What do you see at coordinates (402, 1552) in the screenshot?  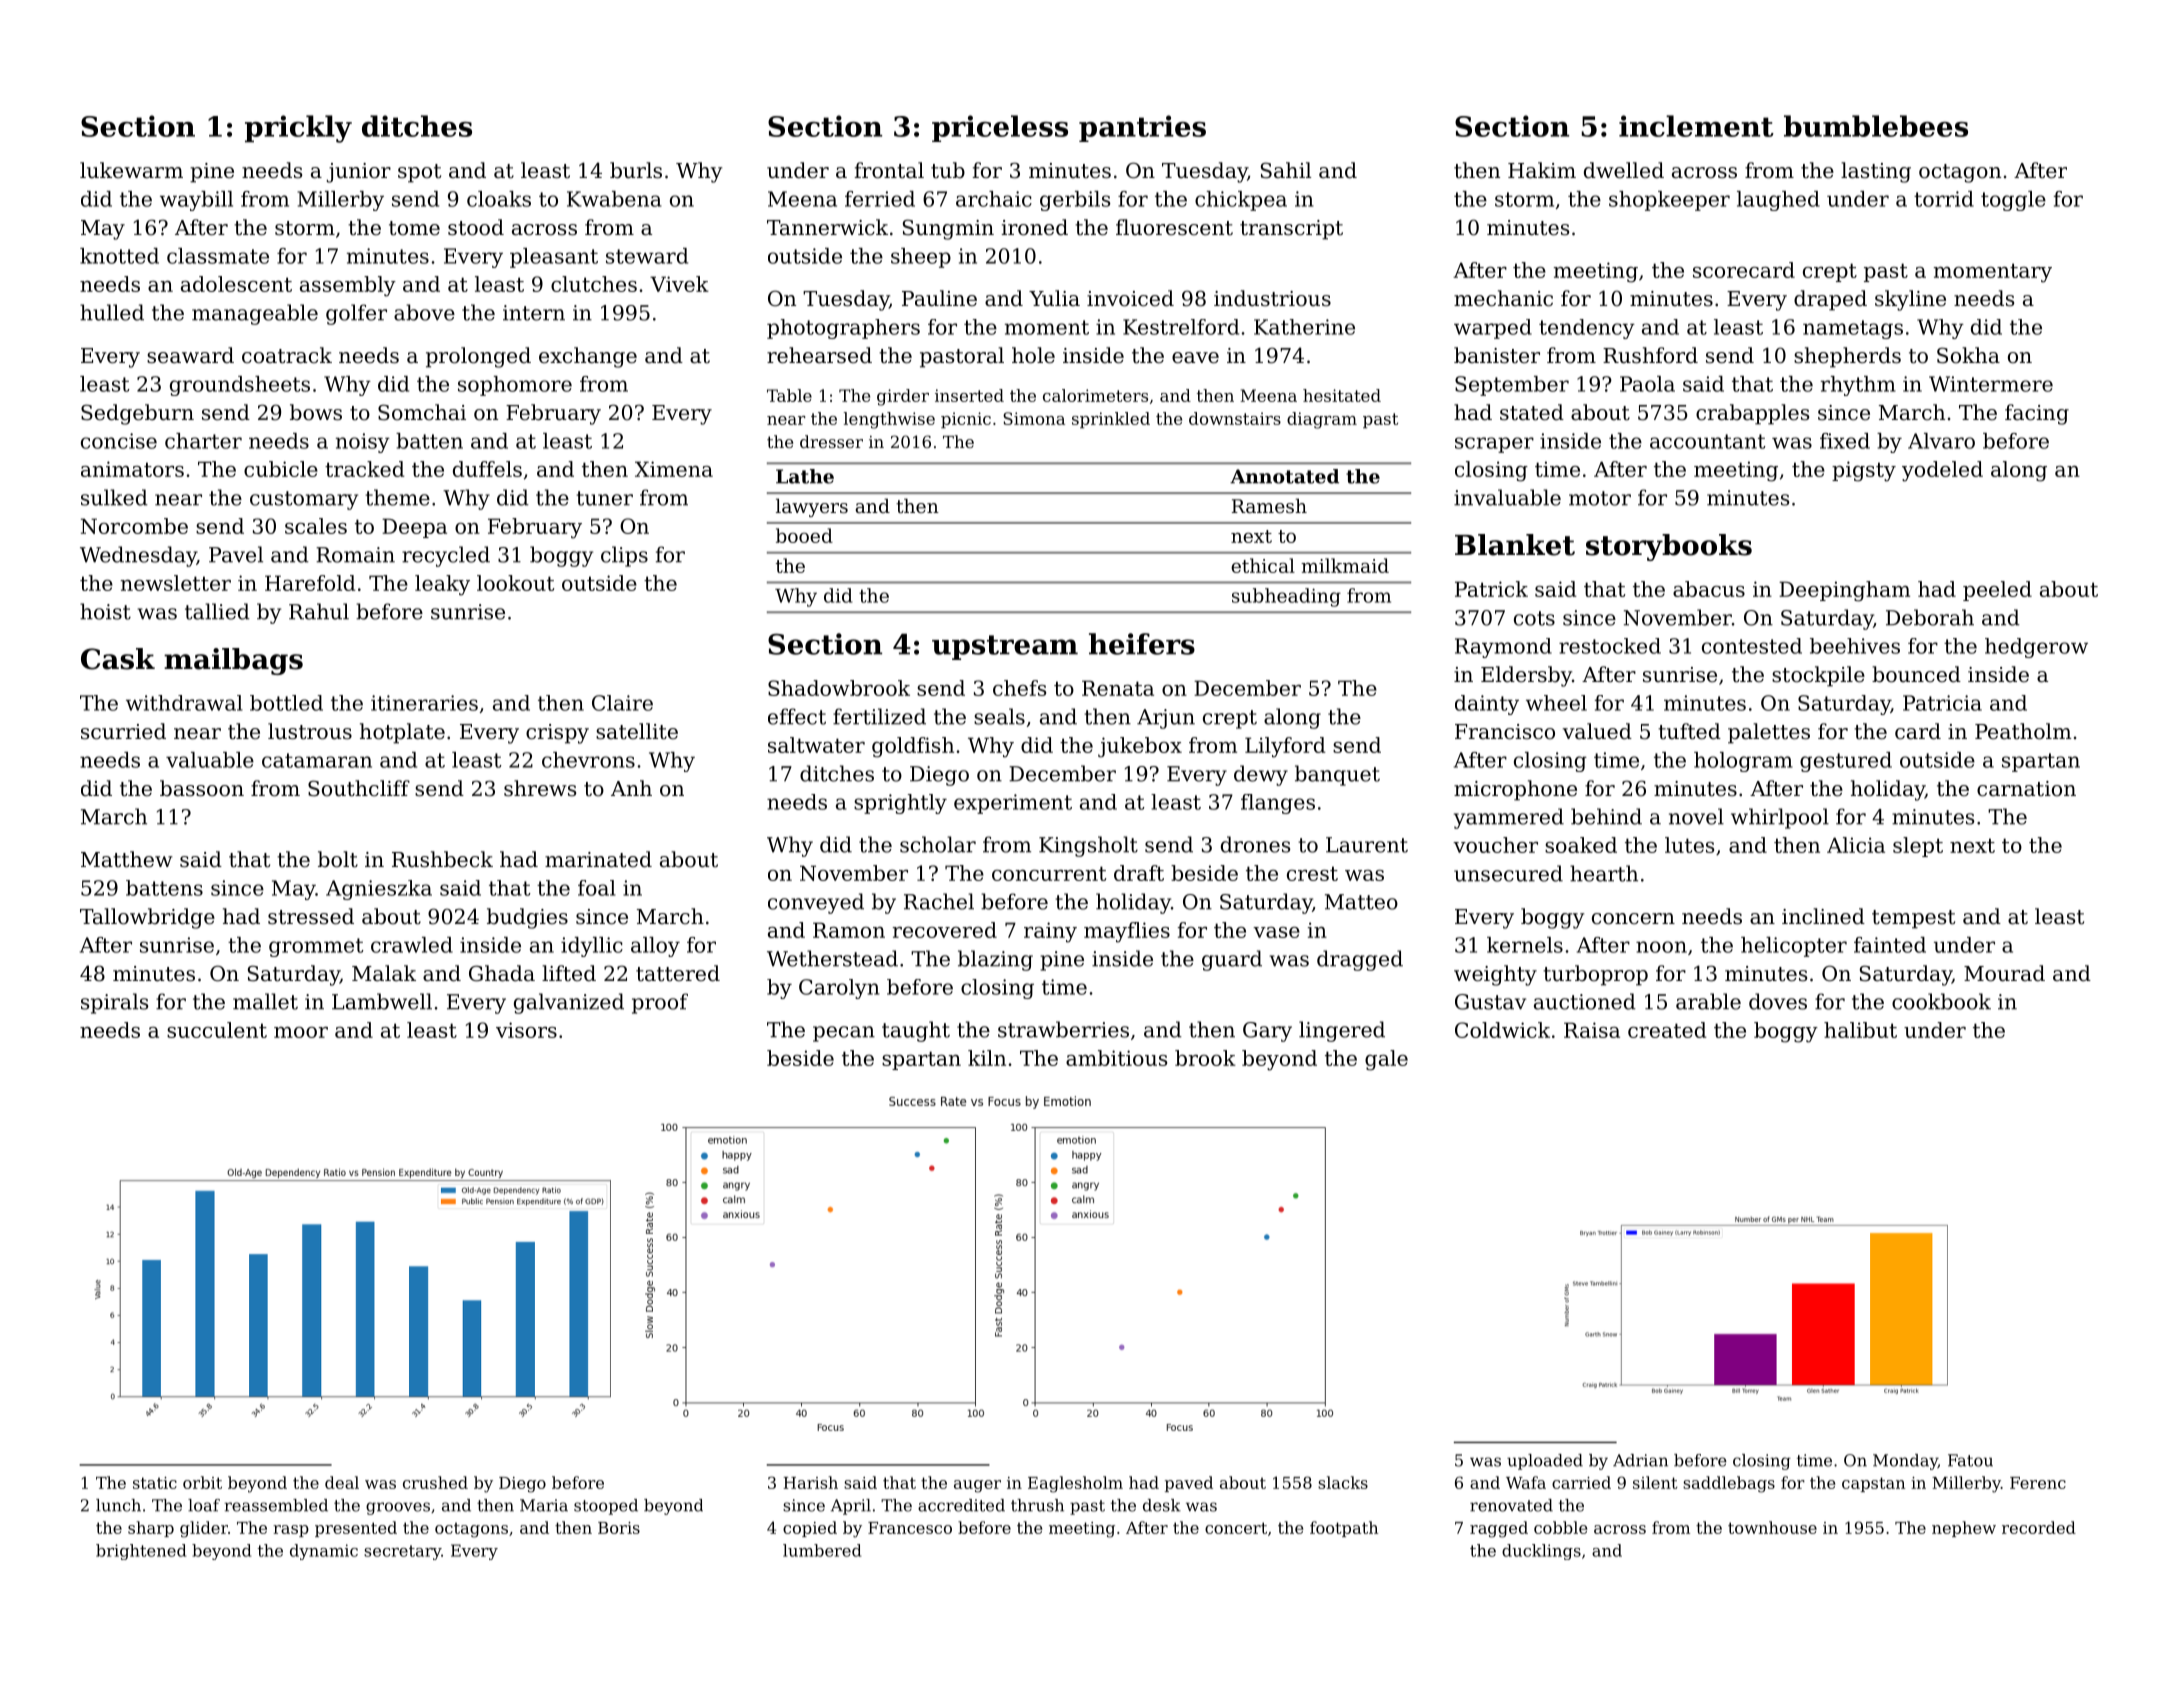 I see `secretary` at bounding box center [402, 1552].
